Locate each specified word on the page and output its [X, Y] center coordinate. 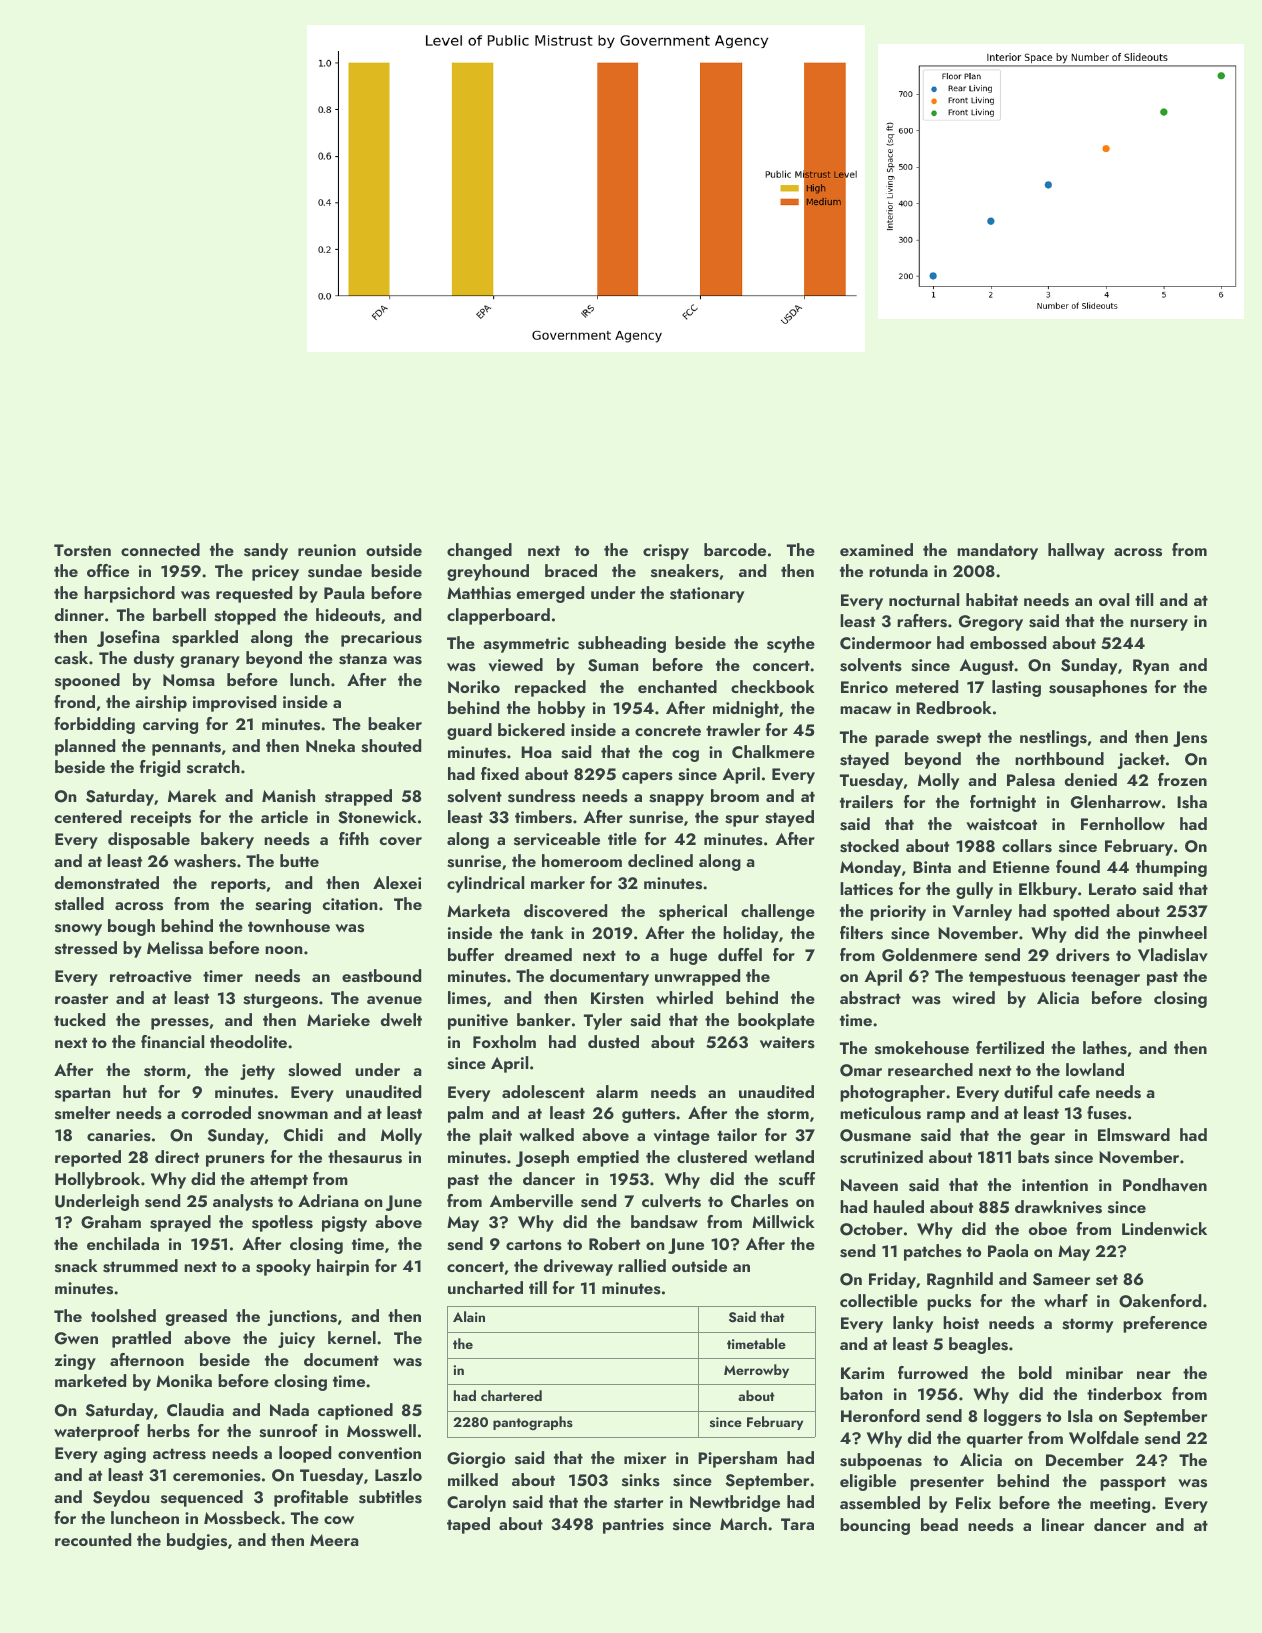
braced [571, 570]
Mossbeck [242, 1518]
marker [558, 882]
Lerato [1112, 889]
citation [350, 904]
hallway [1076, 551]
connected [160, 549]
